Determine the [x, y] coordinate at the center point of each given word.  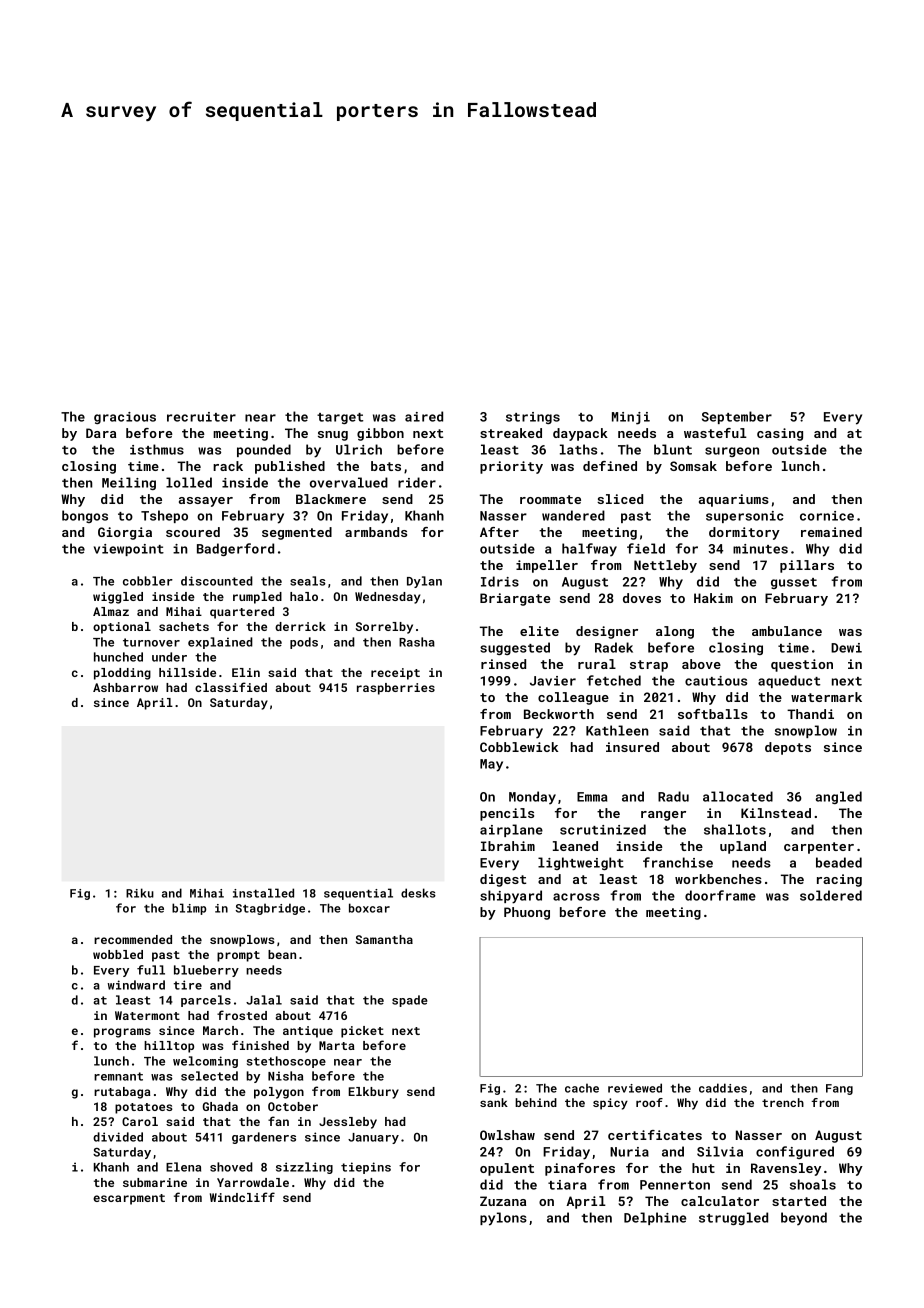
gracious [125, 418]
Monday [532, 798]
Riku [140, 893]
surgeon [732, 452]
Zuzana [503, 1201]
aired [424, 416]
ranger [663, 816]
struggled [733, 1218]
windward [136, 985]
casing [780, 434]
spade [410, 1001]
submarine [155, 1182]
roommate [550, 499]
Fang [839, 1089]
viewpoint [129, 550]
